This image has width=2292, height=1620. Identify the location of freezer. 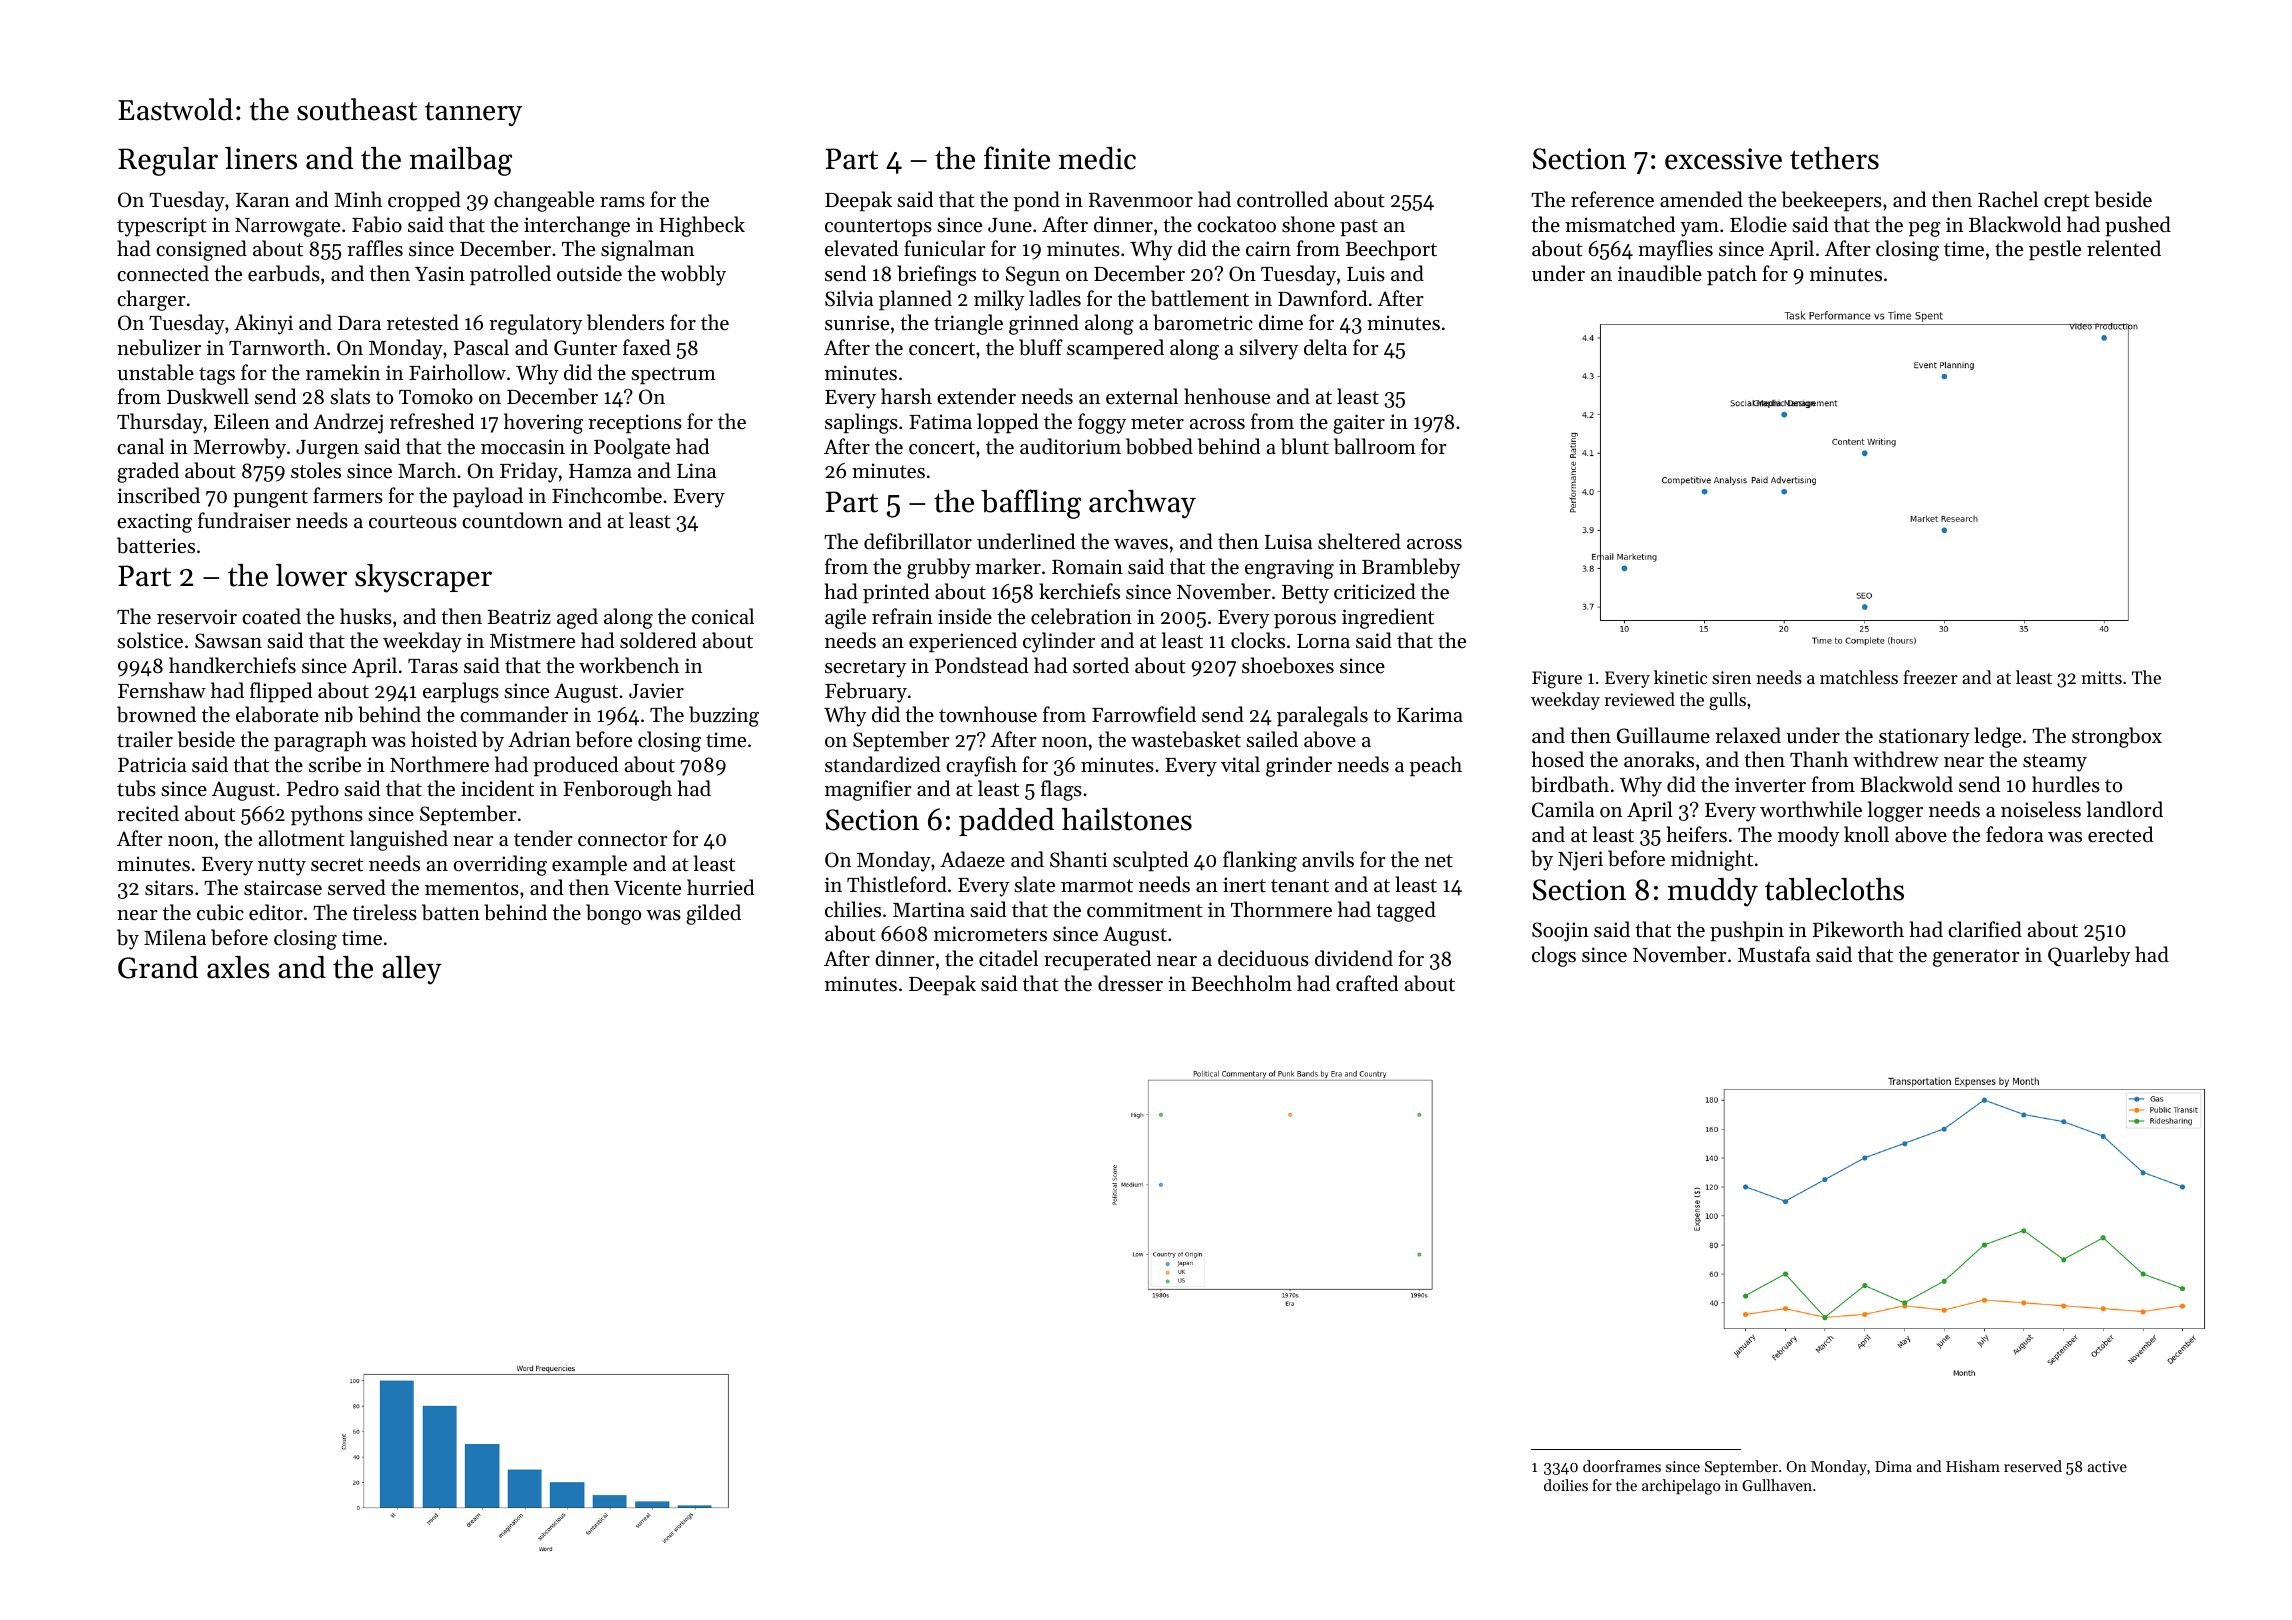
(1930, 677).
